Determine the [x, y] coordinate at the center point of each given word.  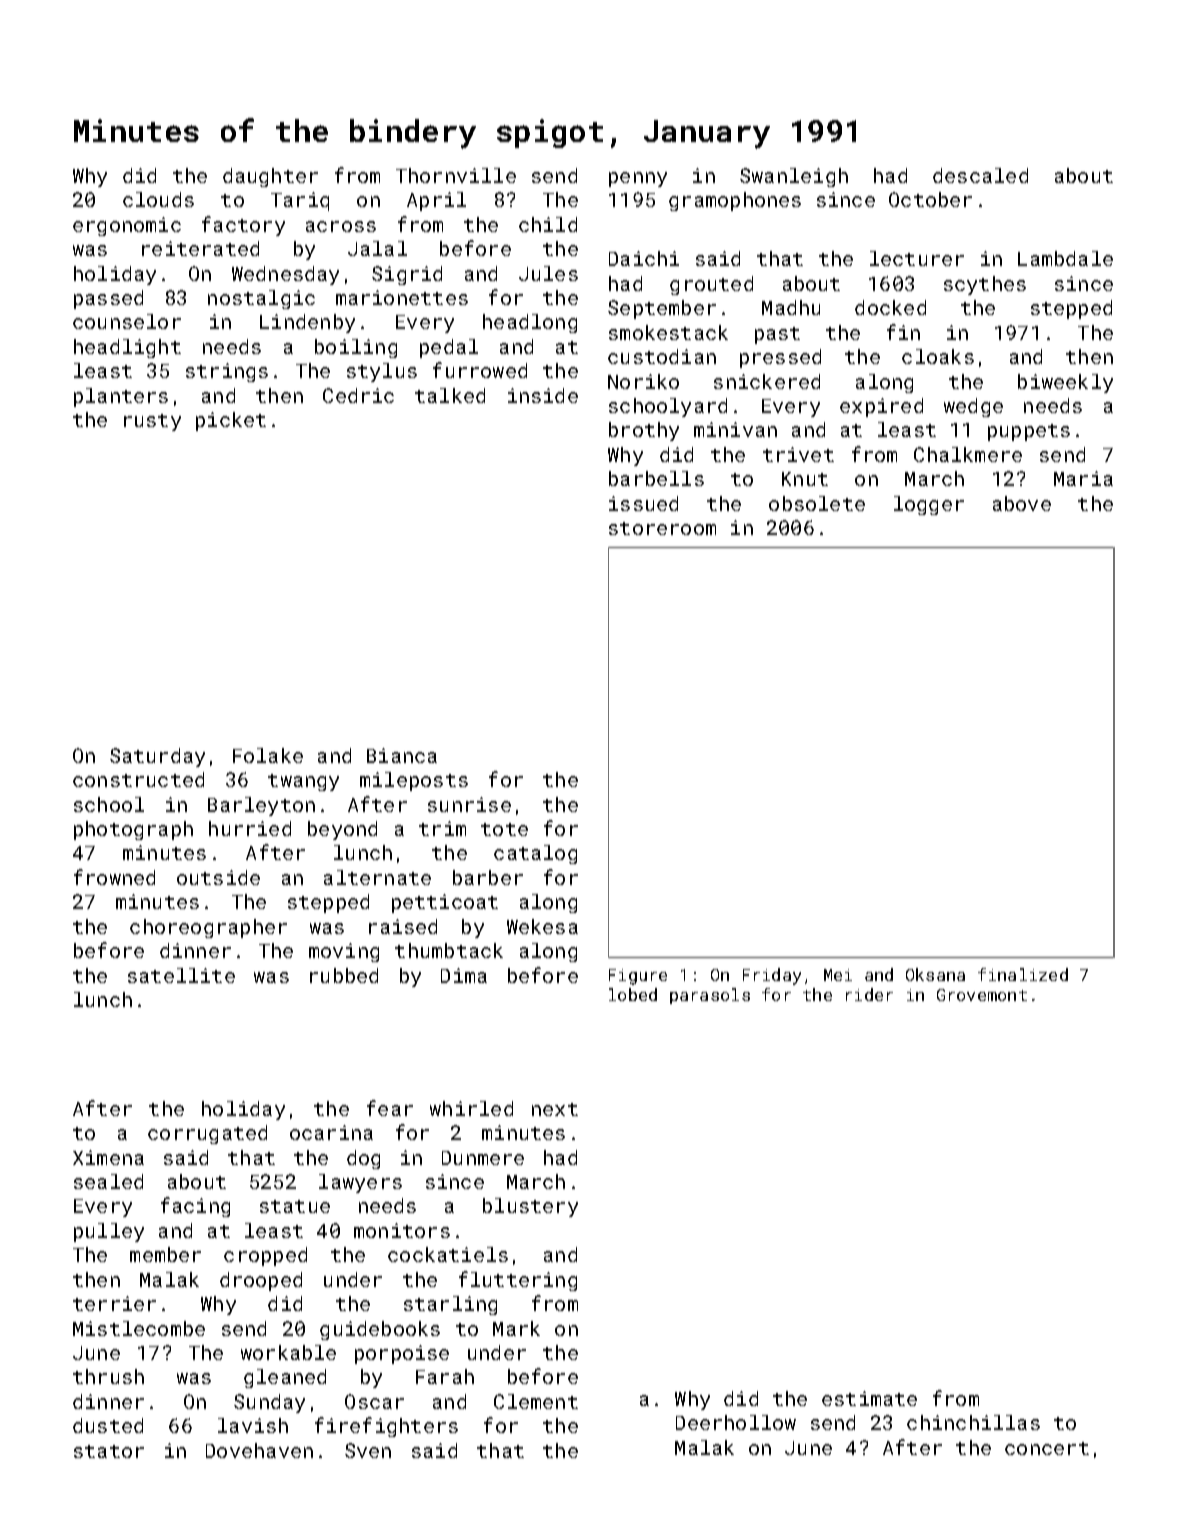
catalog [535, 854]
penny [638, 179]
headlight [127, 348]
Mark [516, 1328]
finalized [1023, 974]
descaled [980, 175]
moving [344, 952]
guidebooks [380, 1330]
